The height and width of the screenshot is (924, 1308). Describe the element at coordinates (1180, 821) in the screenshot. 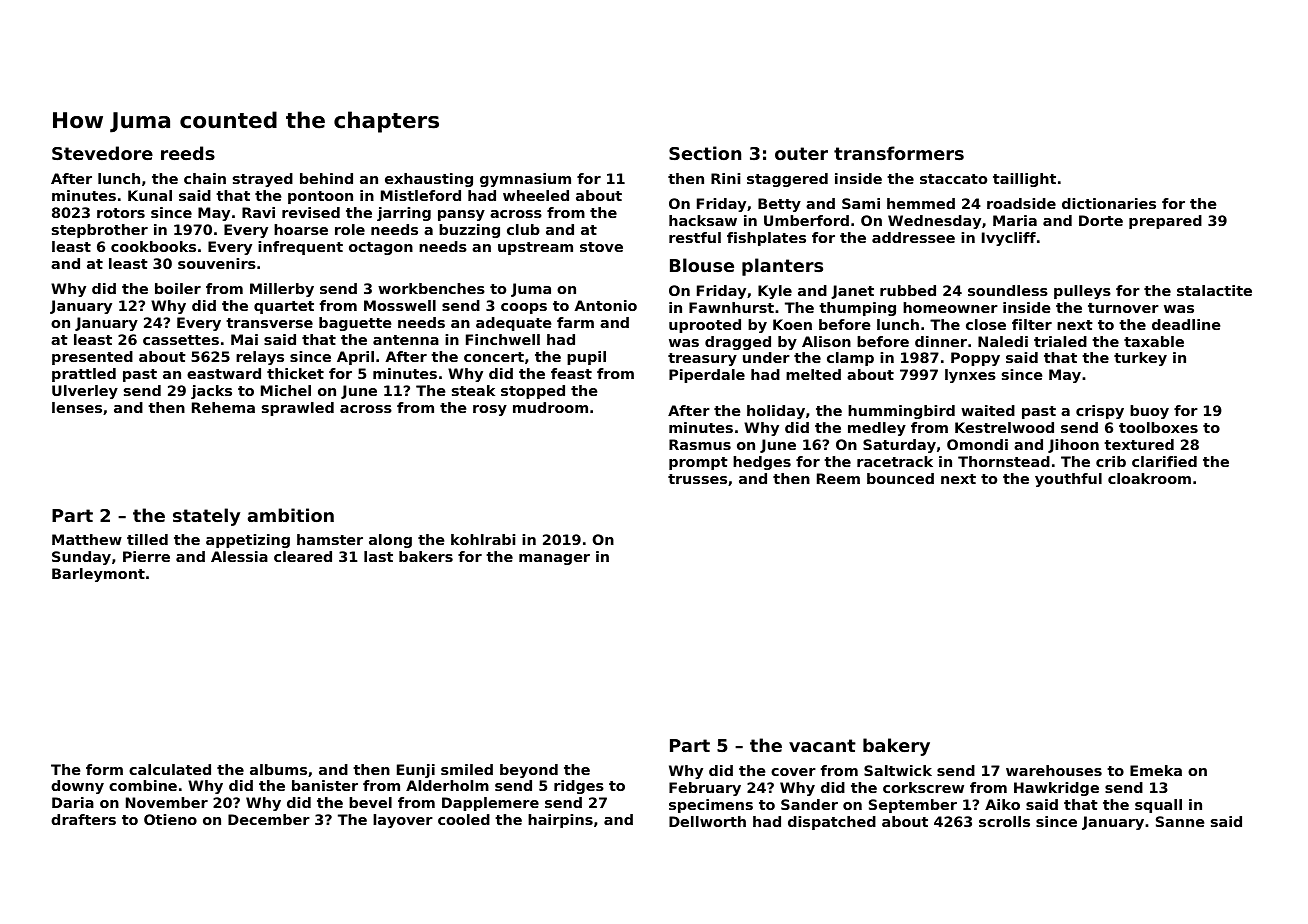

I see `Sanne` at that location.
